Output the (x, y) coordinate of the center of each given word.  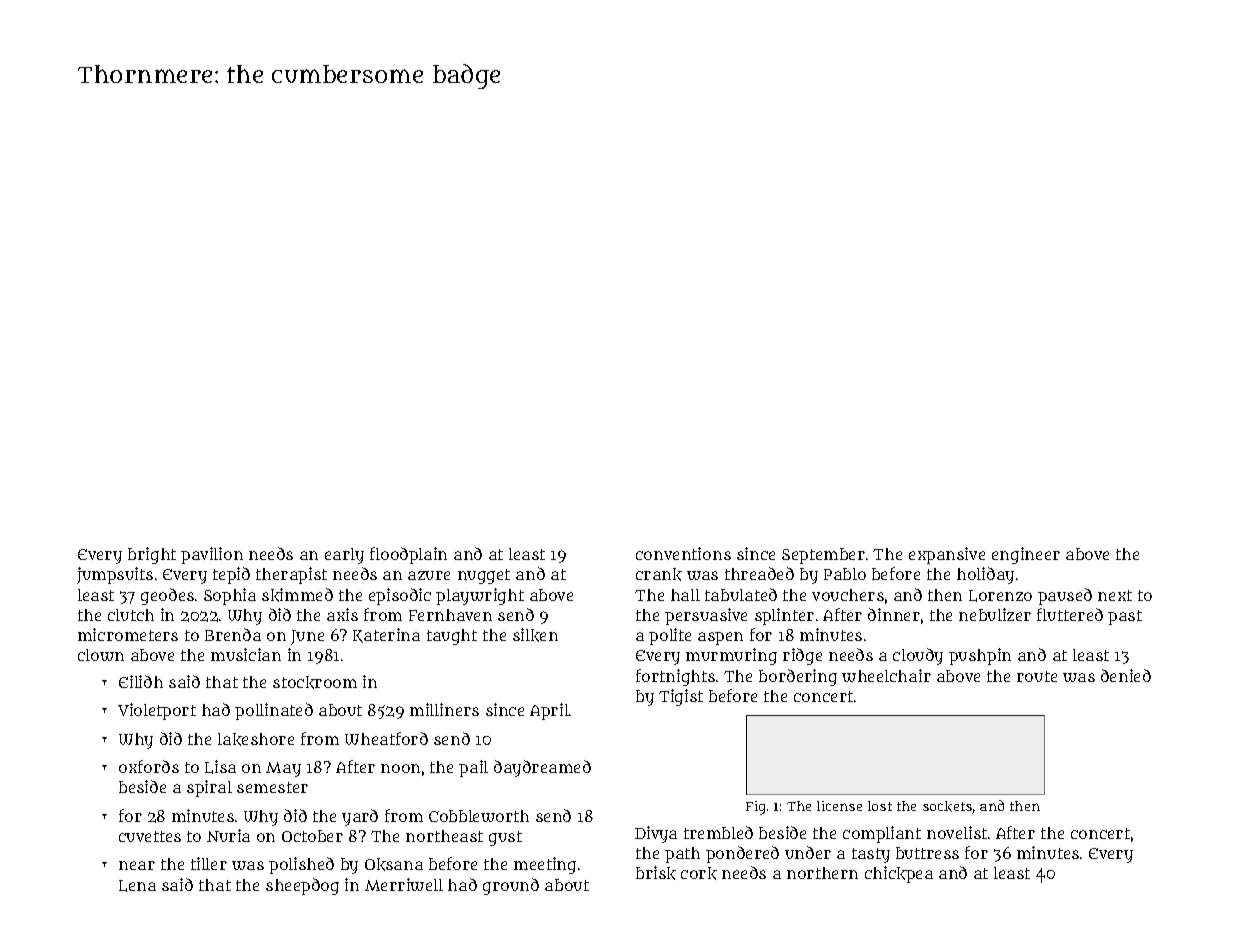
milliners (444, 709)
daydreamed (542, 768)
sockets (948, 807)
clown (101, 655)
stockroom (315, 682)
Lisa (220, 767)
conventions (683, 553)
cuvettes (150, 836)
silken (535, 635)
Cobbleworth (479, 816)
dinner (894, 614)
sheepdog (302, 886)
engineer (1026, 555)
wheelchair (886, 675)
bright (152, 555)
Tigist (681, 697)
